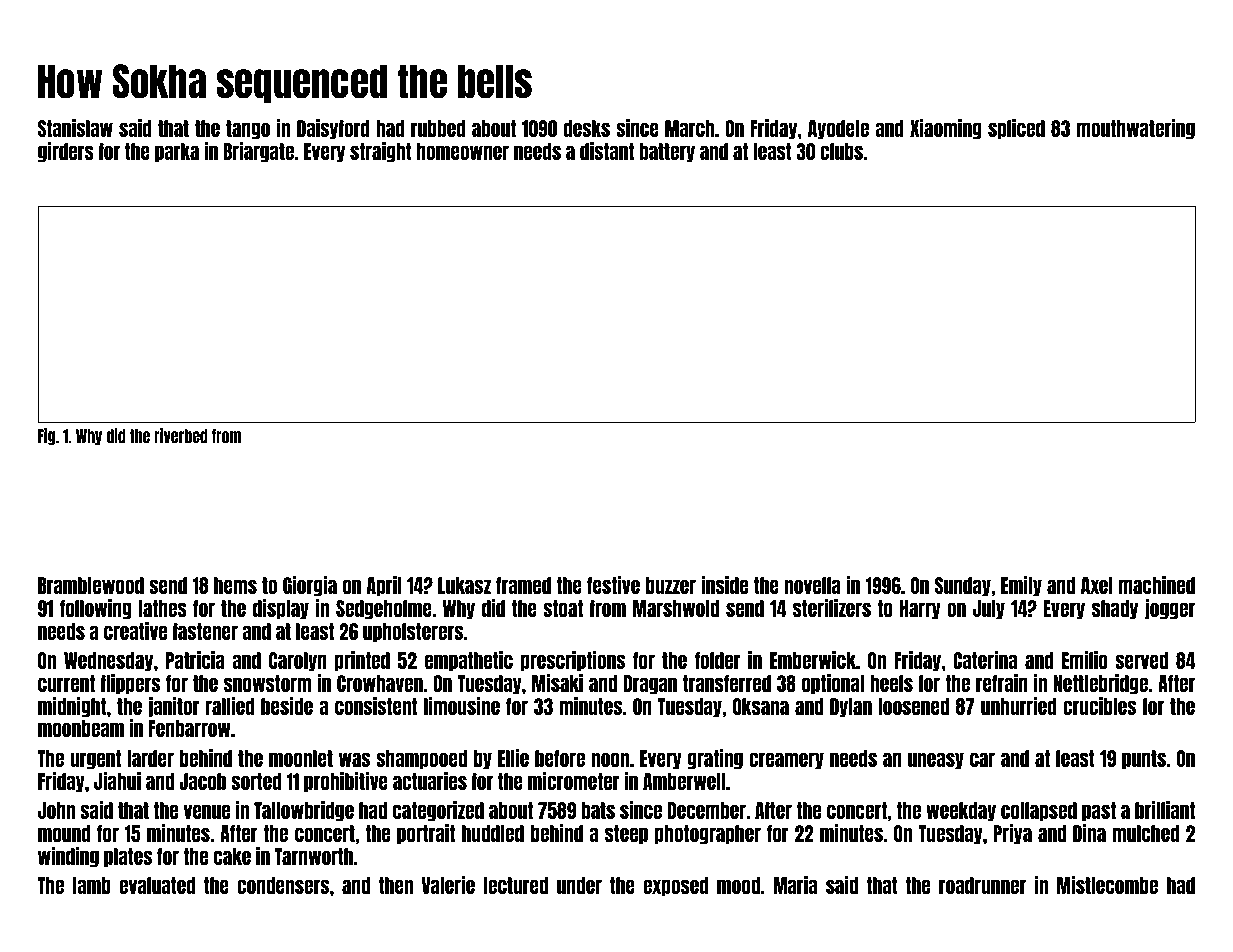 The width and height of the page is (1233, 952). What do you see at coordinates (985, 660) in the page?
I see `Caterina` at bounding box center [985, 660].
